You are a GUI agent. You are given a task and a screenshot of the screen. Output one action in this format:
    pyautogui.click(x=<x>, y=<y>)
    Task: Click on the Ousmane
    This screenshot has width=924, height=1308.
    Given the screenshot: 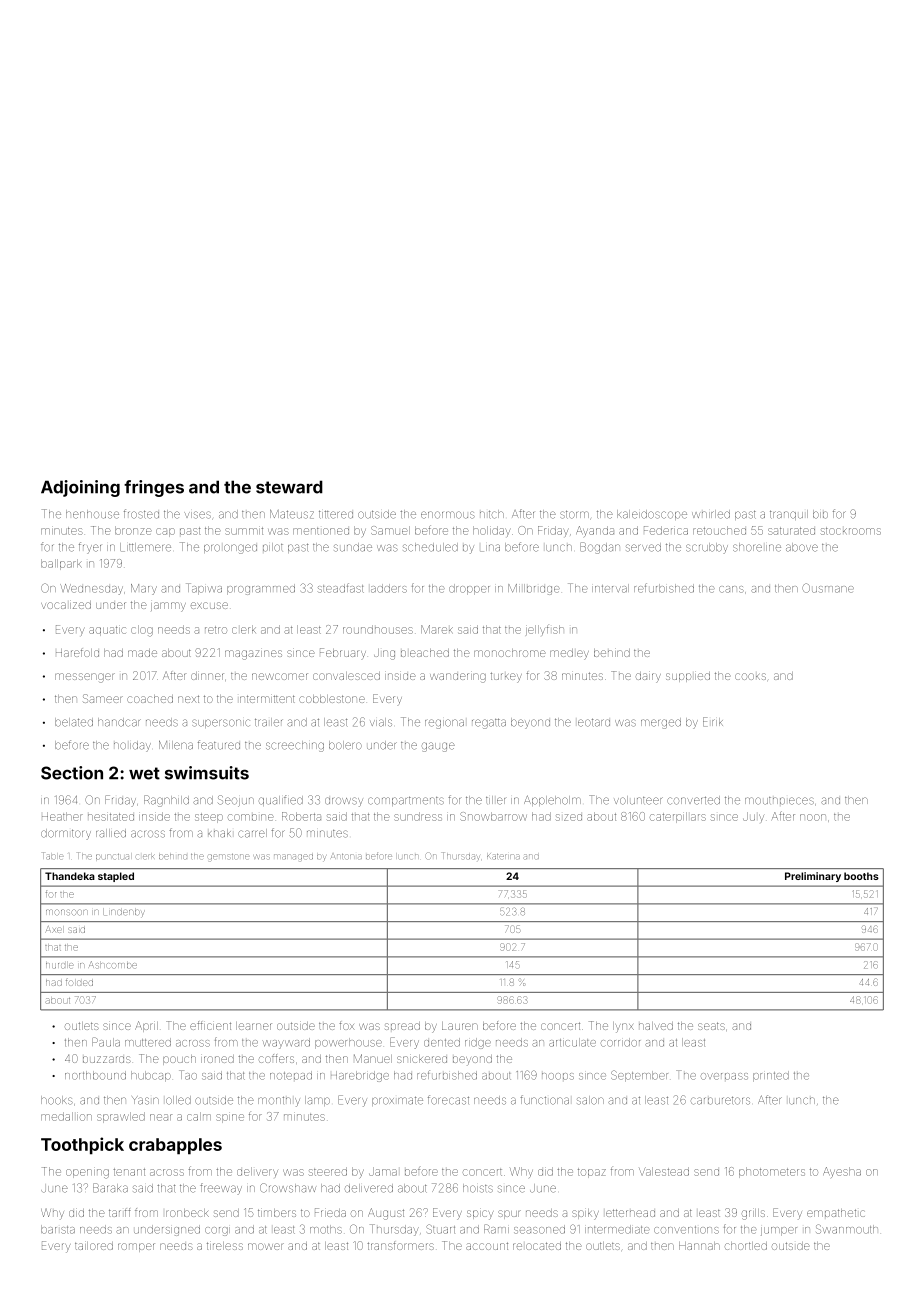 What is the action you would take?
    pyautogui.click(x=828, y=588)
